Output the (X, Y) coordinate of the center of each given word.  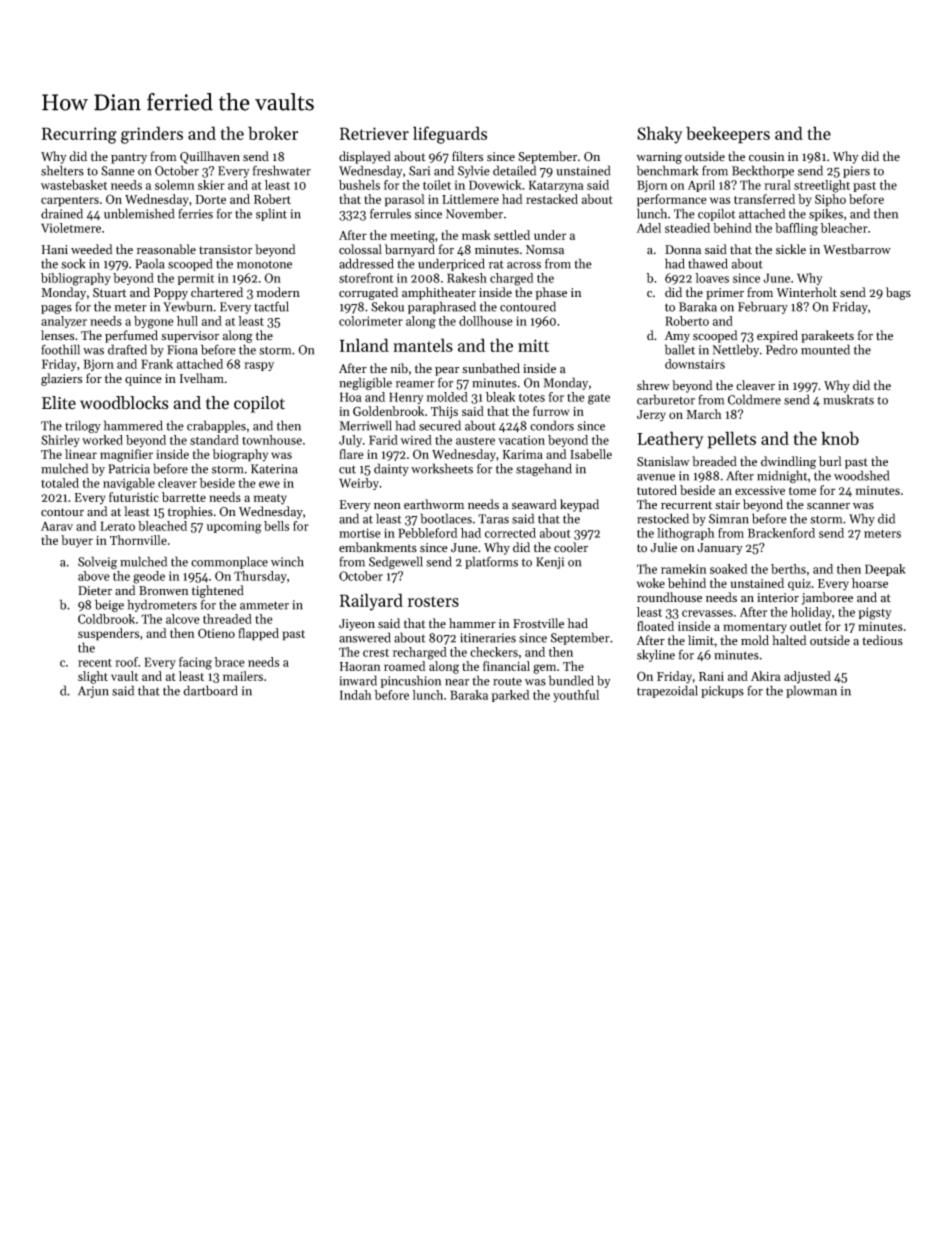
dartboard (210, 690)
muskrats (848, 399)
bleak (500, 397)
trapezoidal (667, 691)
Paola (150, 263)
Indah (356, 695)
